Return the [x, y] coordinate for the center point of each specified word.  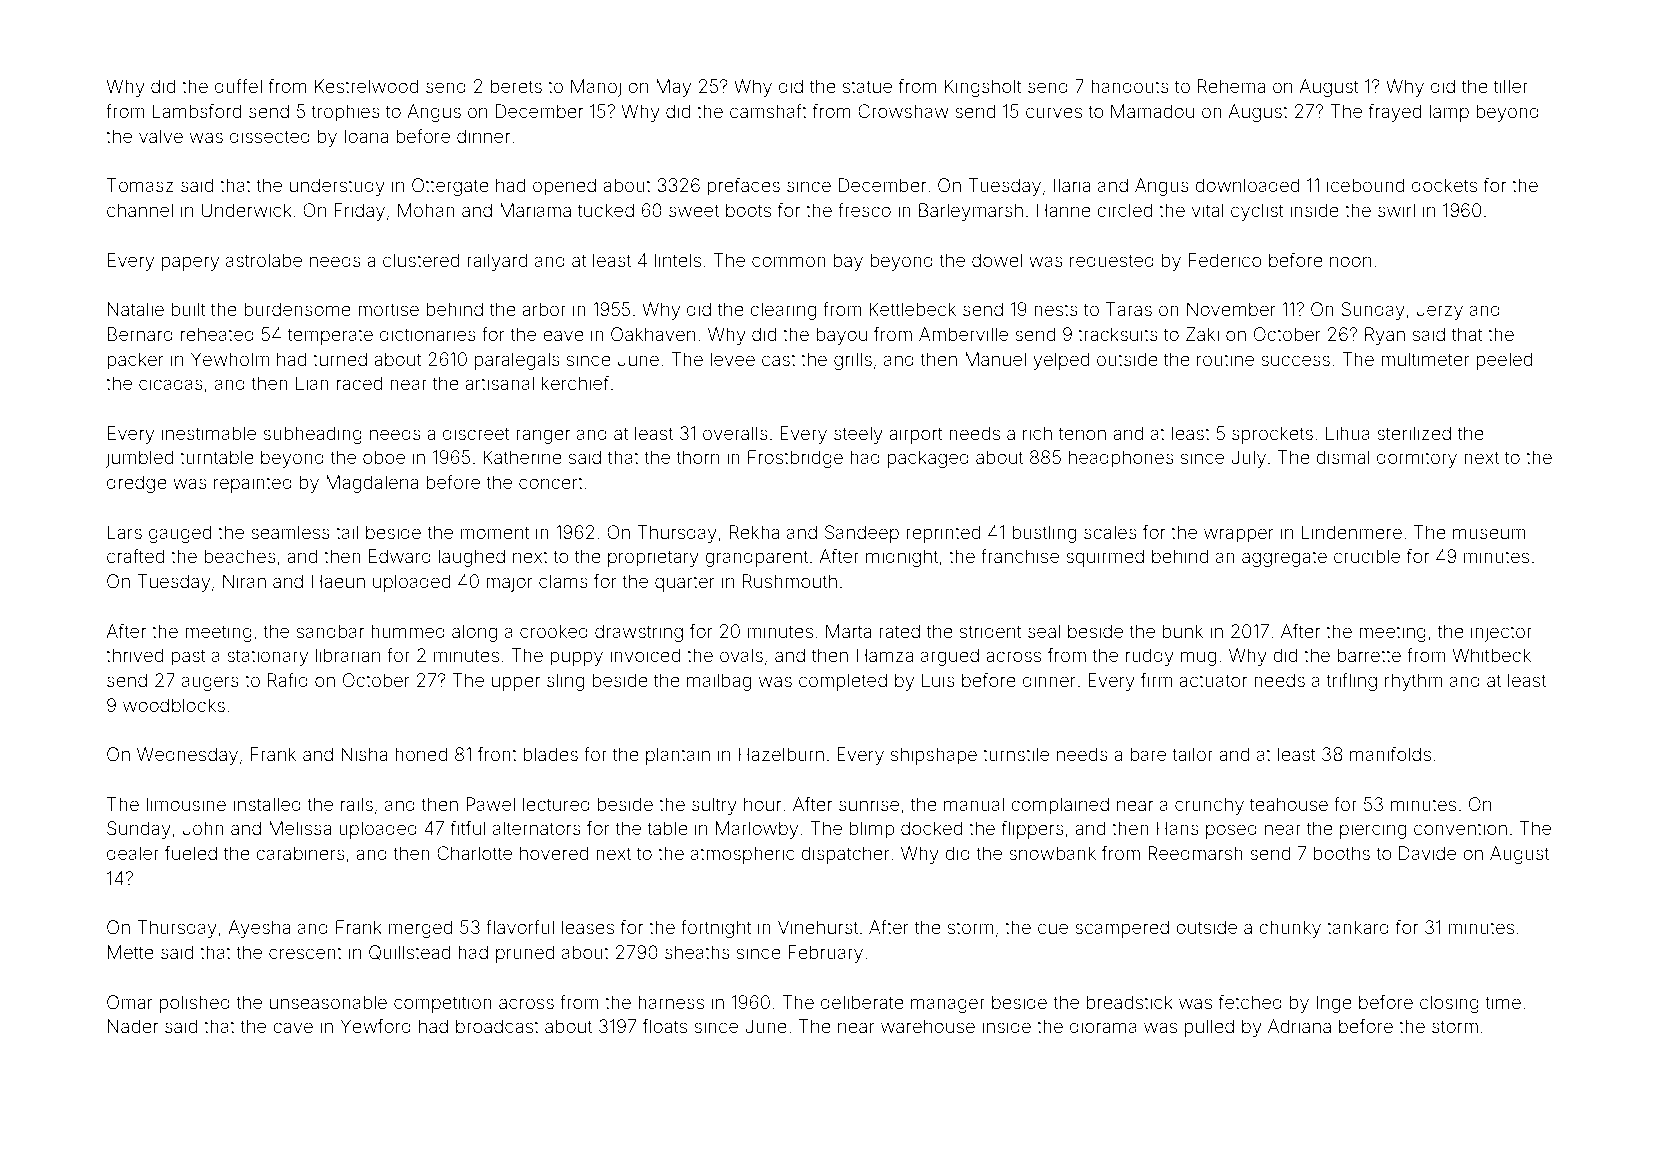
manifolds [1390, 754]
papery [190, 263]
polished [195, 1004]
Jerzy [1440, 311]
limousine [186, 804]
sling [565, 682]
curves [1054, 112]
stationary [267, 657]
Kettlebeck [912, 309]
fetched [1250, 1002]
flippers [1032, 830]
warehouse [928, 1026]
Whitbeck [1491, 655]
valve [161, 136]
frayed [1394, 113]
